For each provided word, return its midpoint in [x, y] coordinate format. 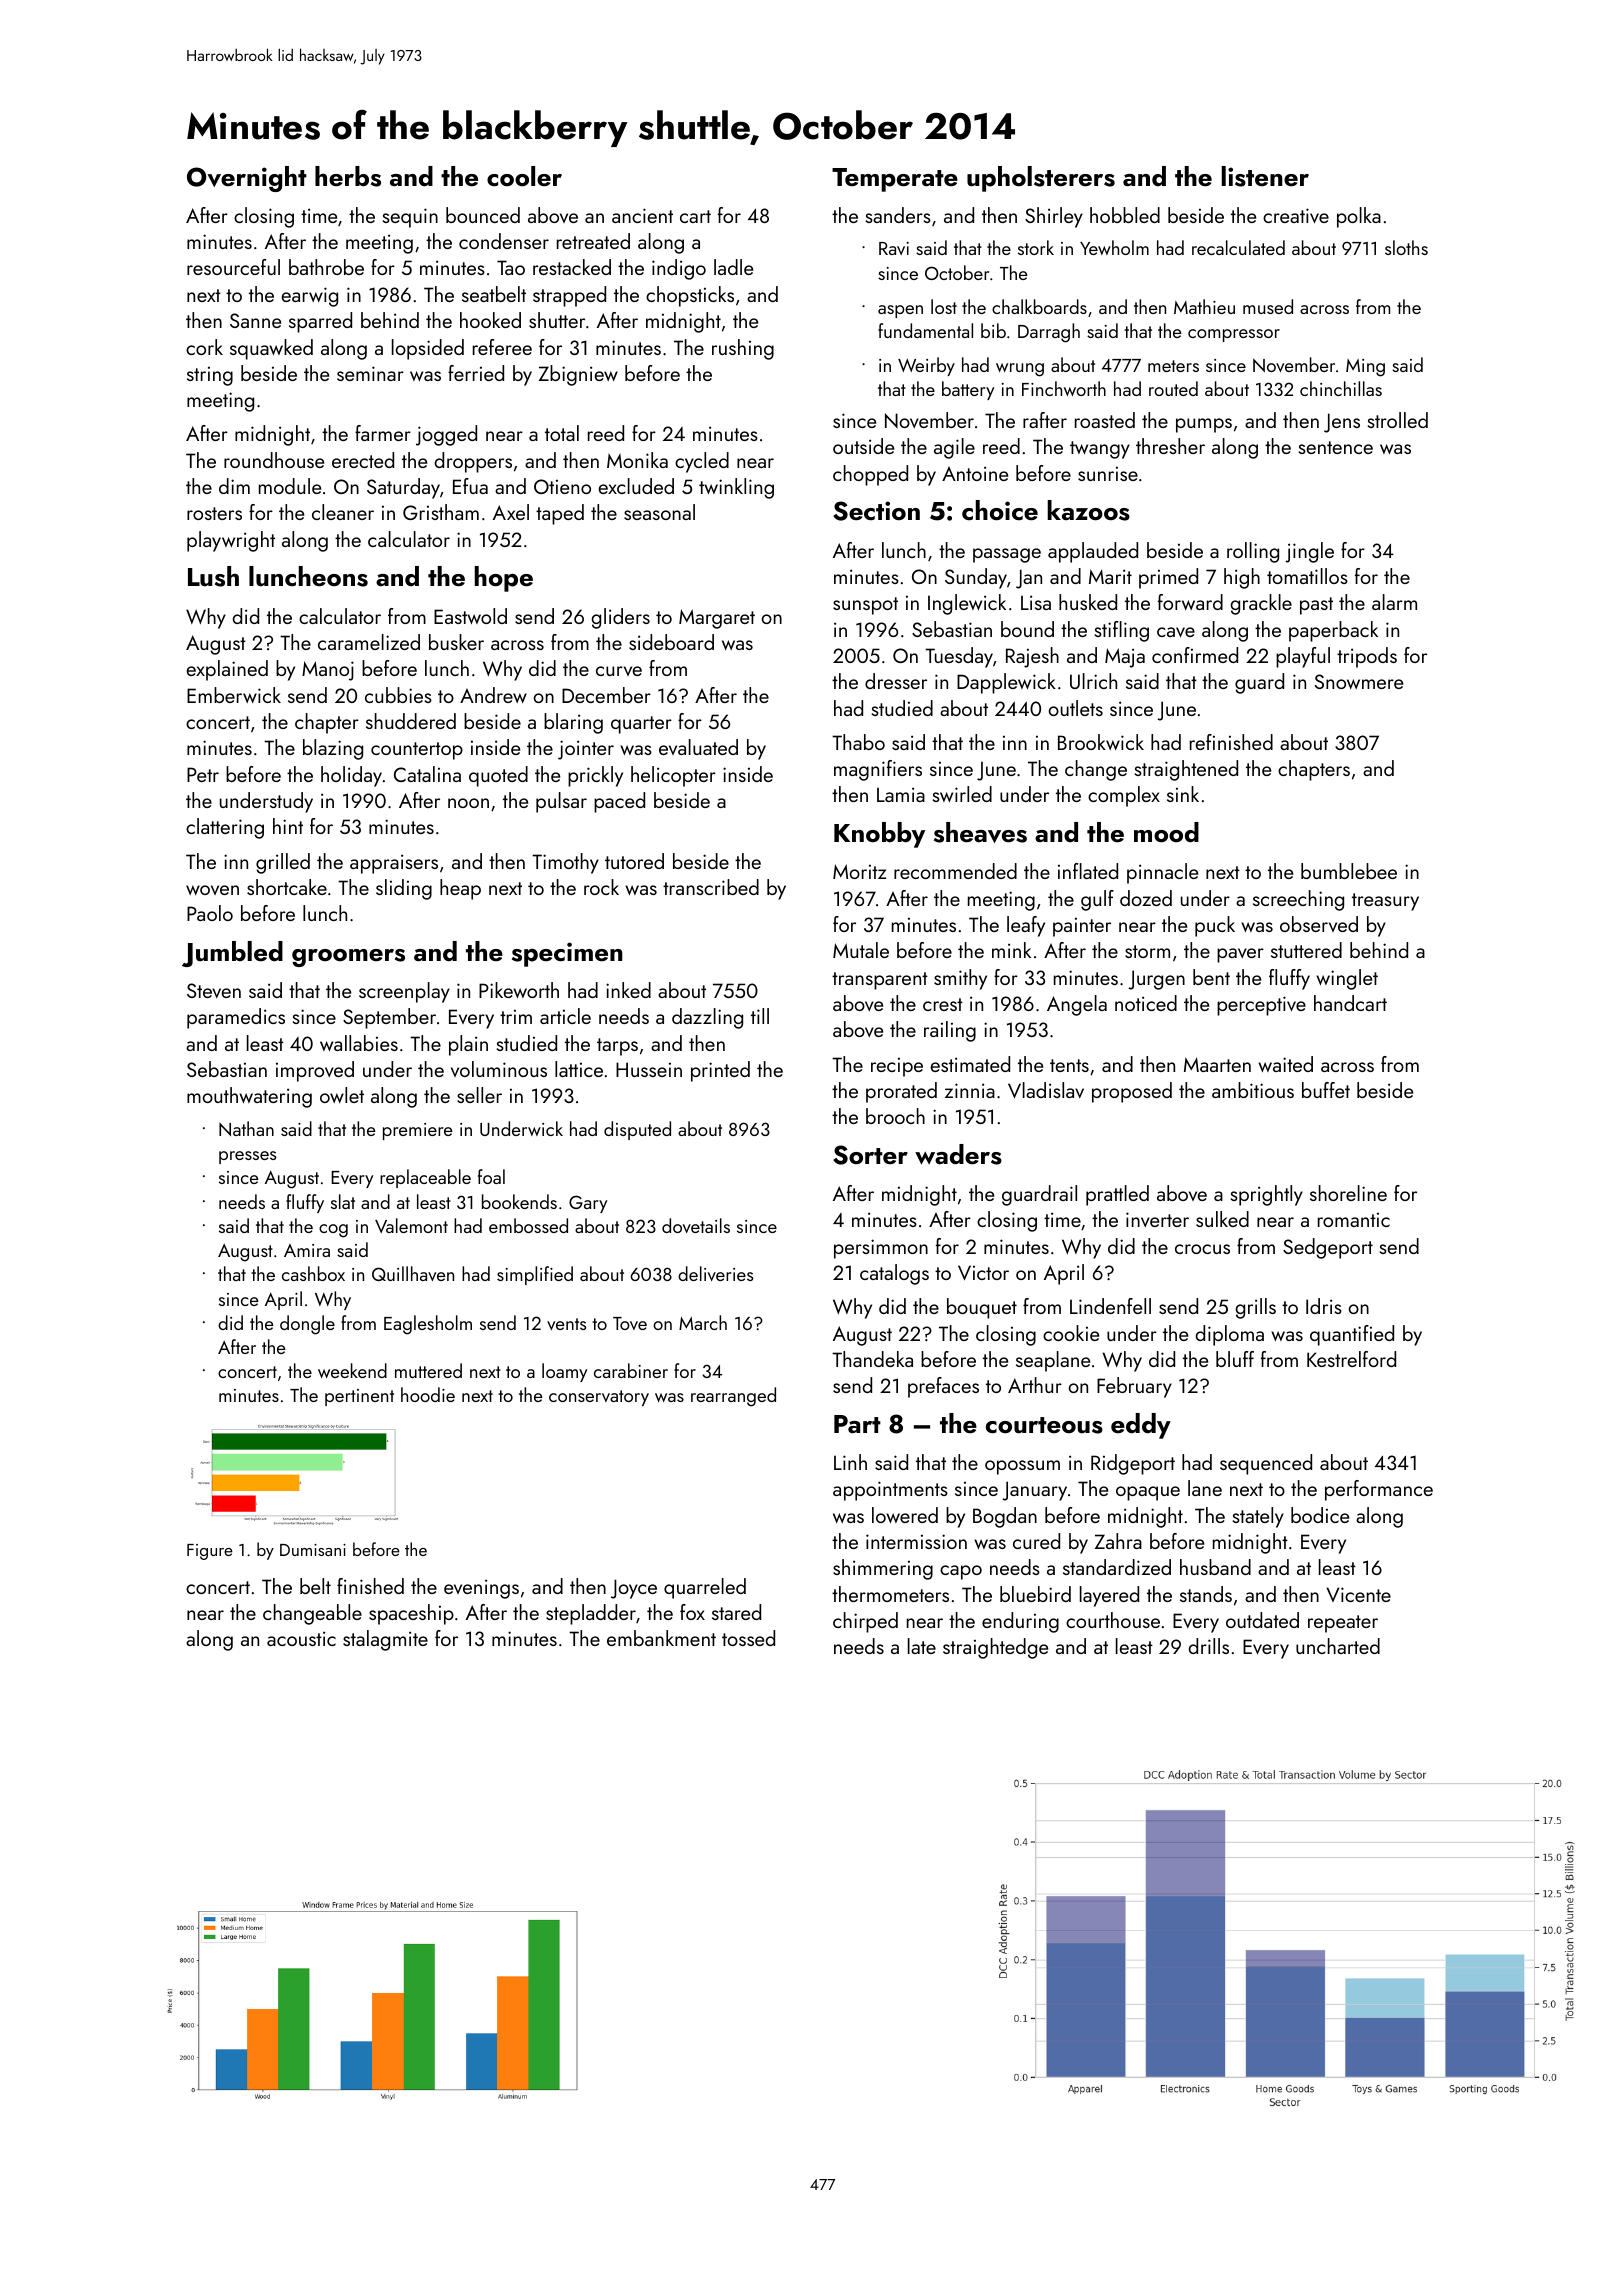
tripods [1367, 657]
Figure [210, 1552]
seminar [370, 373]
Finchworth [1064, 388]
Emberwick [234, 695]
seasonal [659, 512]
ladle [733, 267]
